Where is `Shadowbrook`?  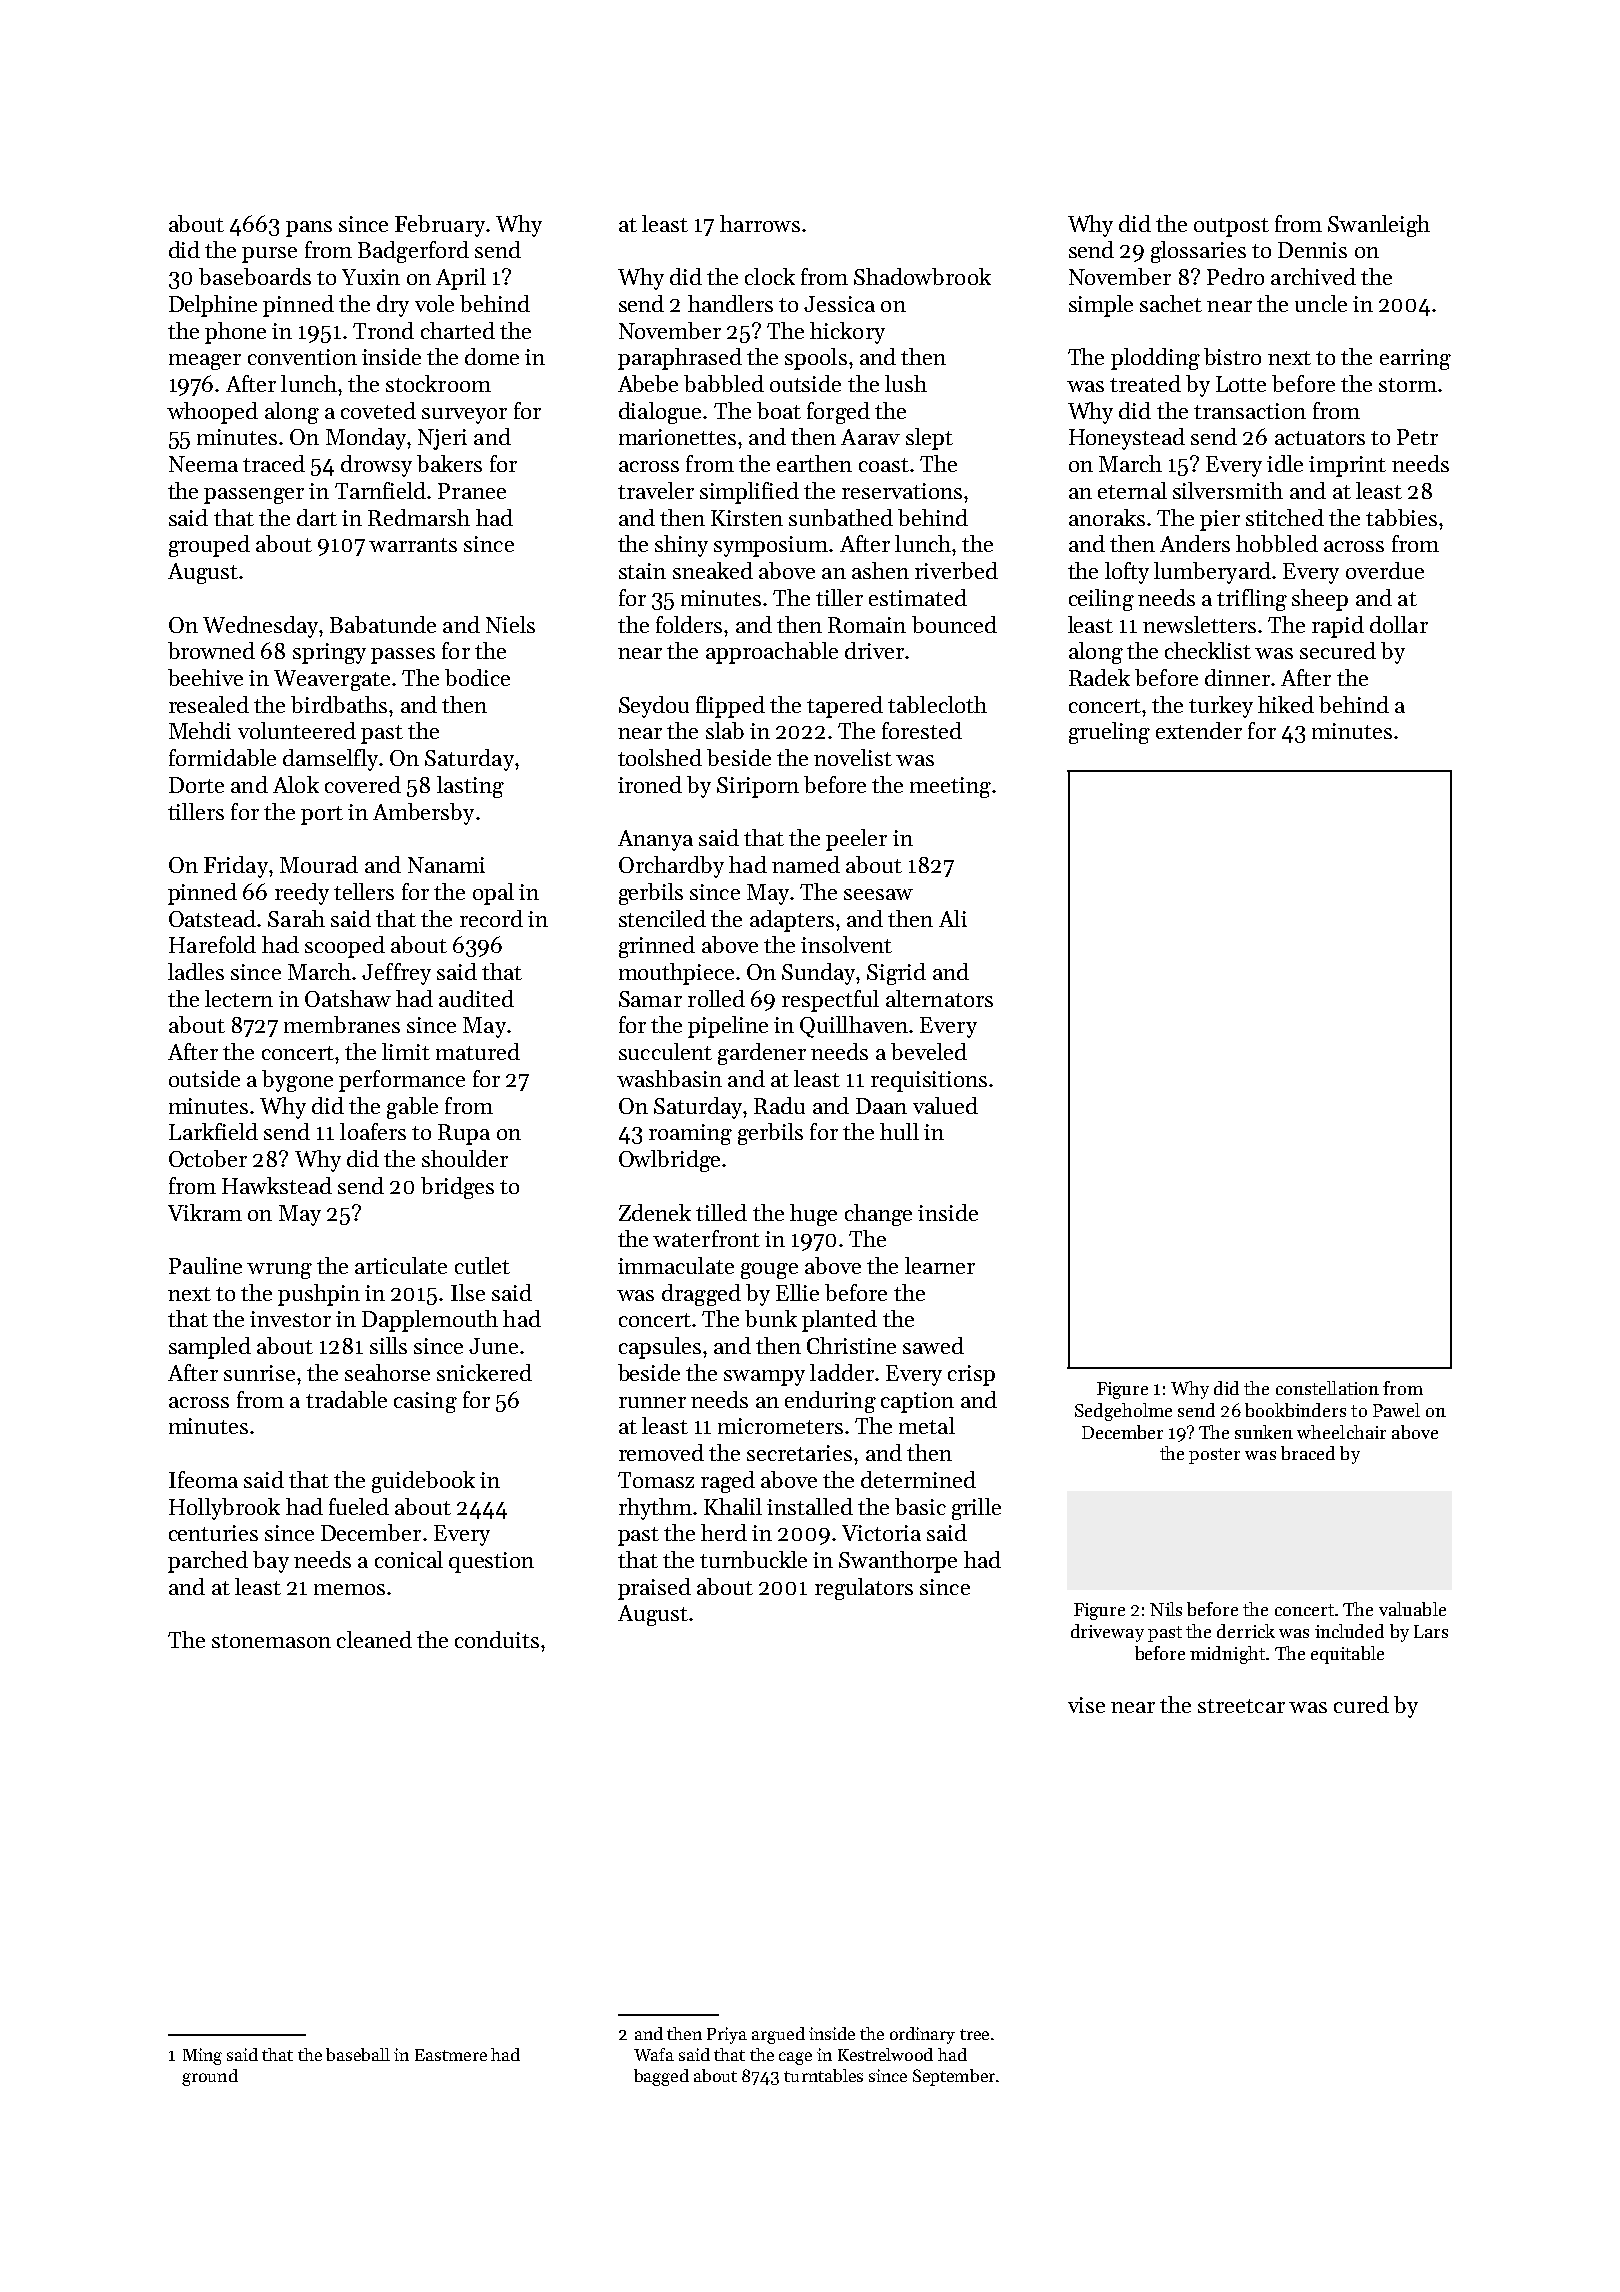 Shadowbrook is located at coordinates (922, 276).
